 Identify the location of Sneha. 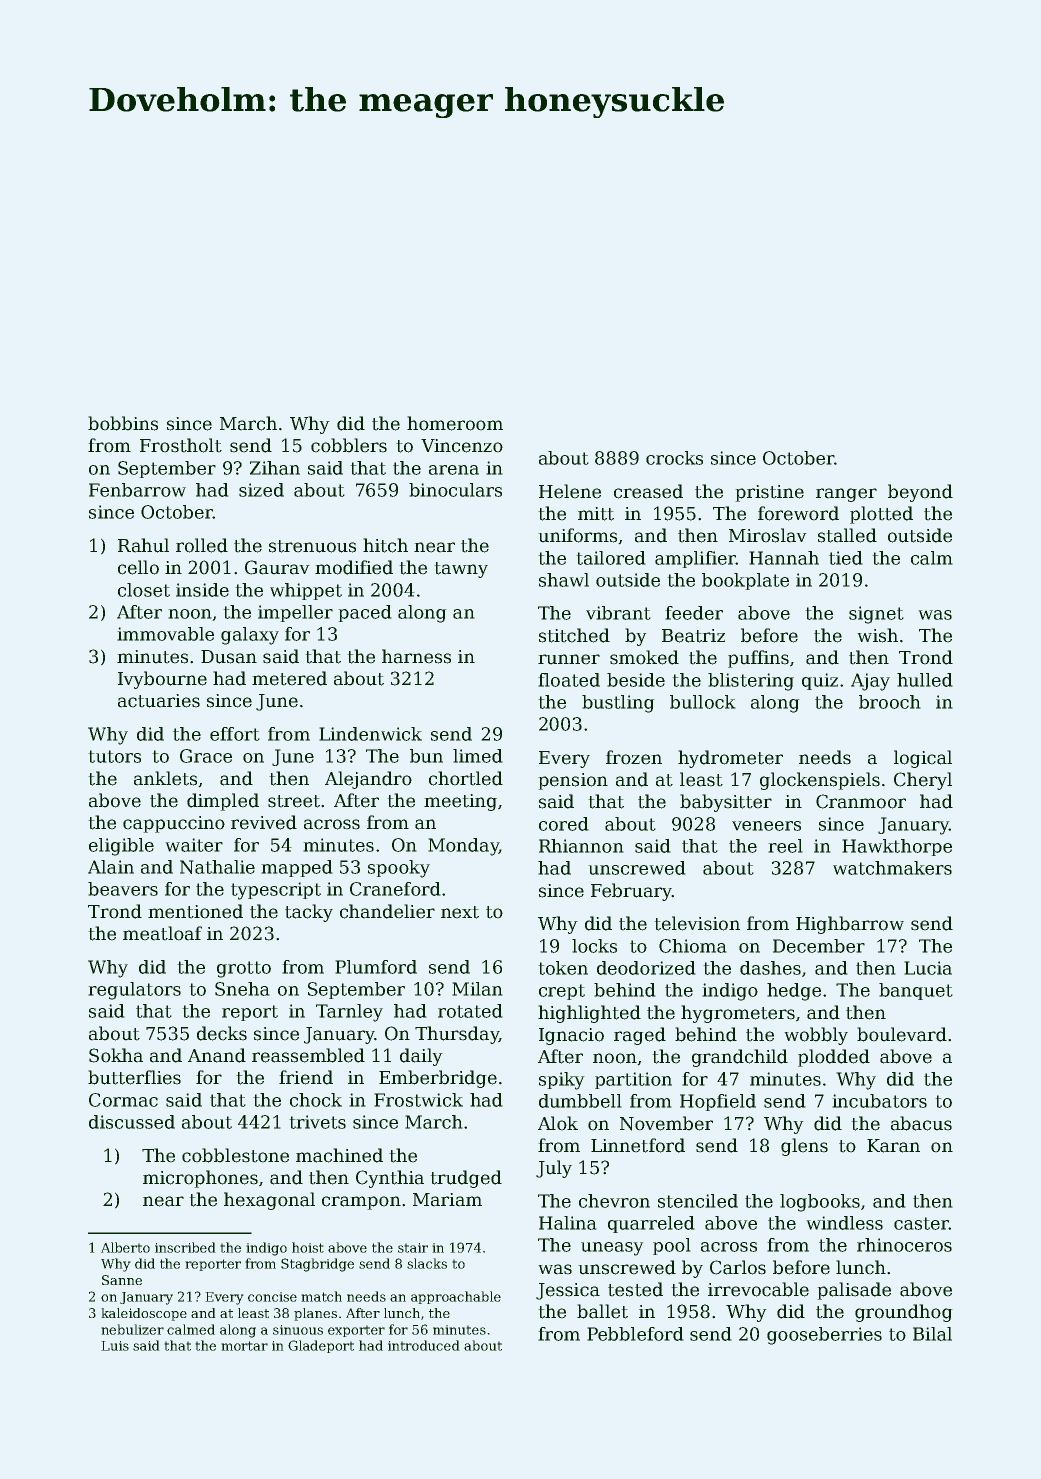
(242, 989).
